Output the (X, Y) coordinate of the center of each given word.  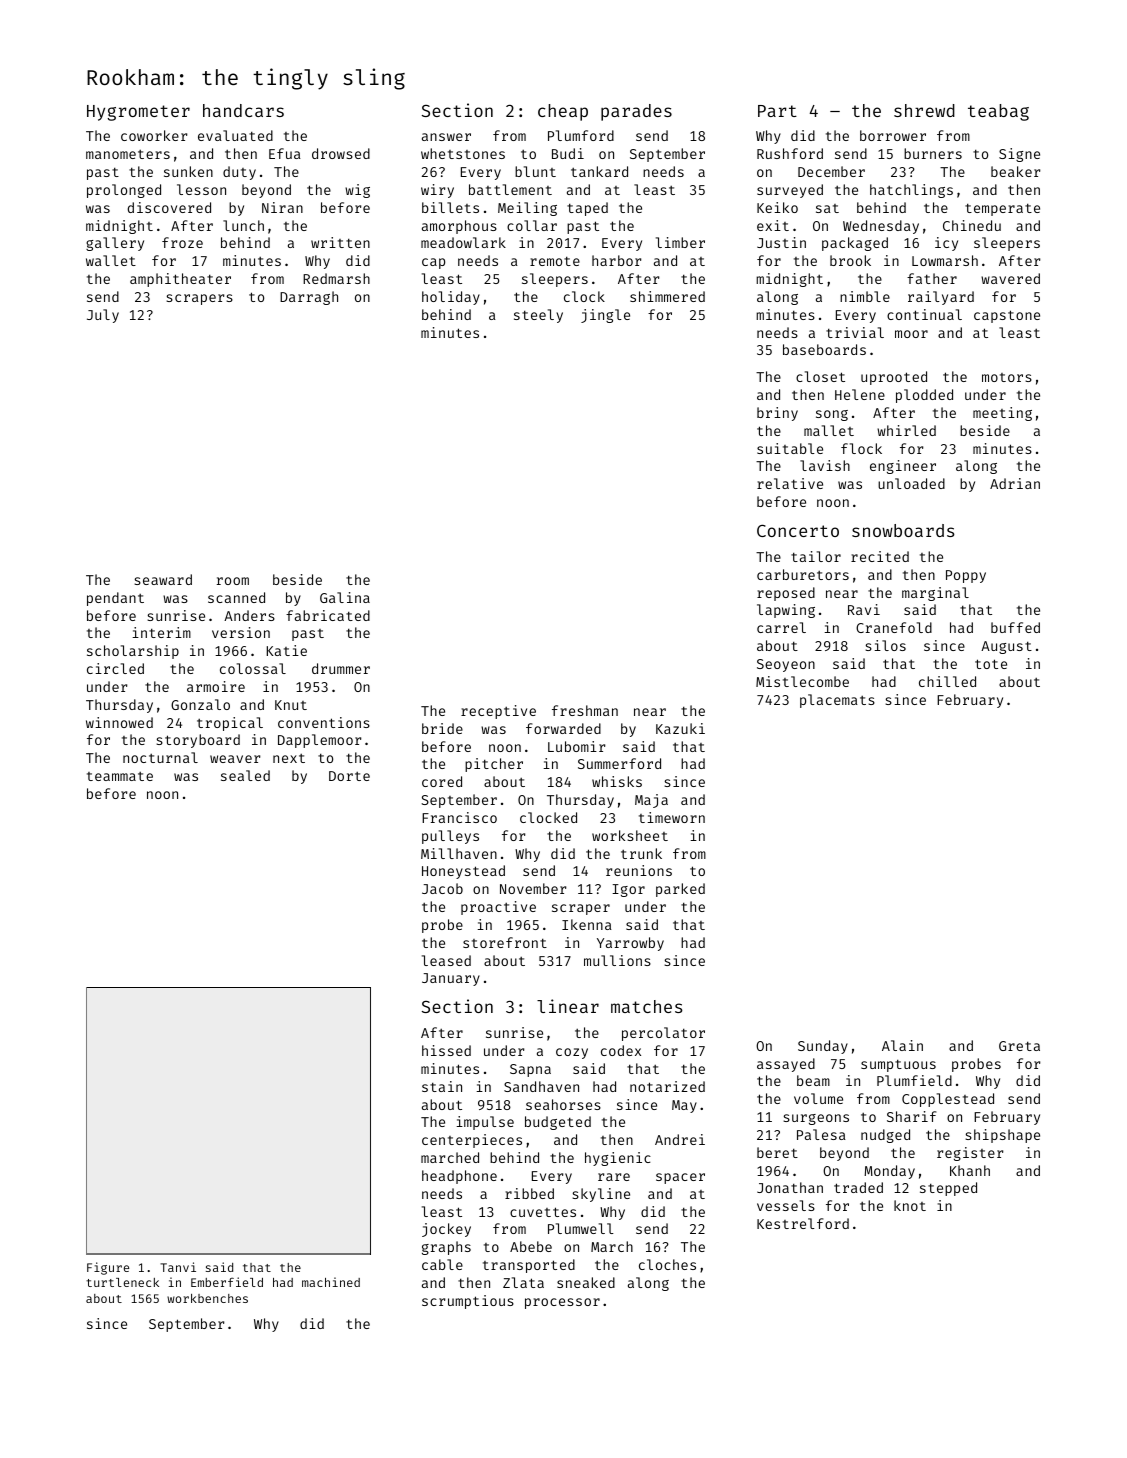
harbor (616, 260)
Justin (781, 242)
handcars (243, 110)
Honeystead (463, 872)
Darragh (309, 298)
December (831, 171)
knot (910, 1205)
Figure (108, 1268)
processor (562, 1303)
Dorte (349, 776)
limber (680, 242)
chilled (947, 681)
